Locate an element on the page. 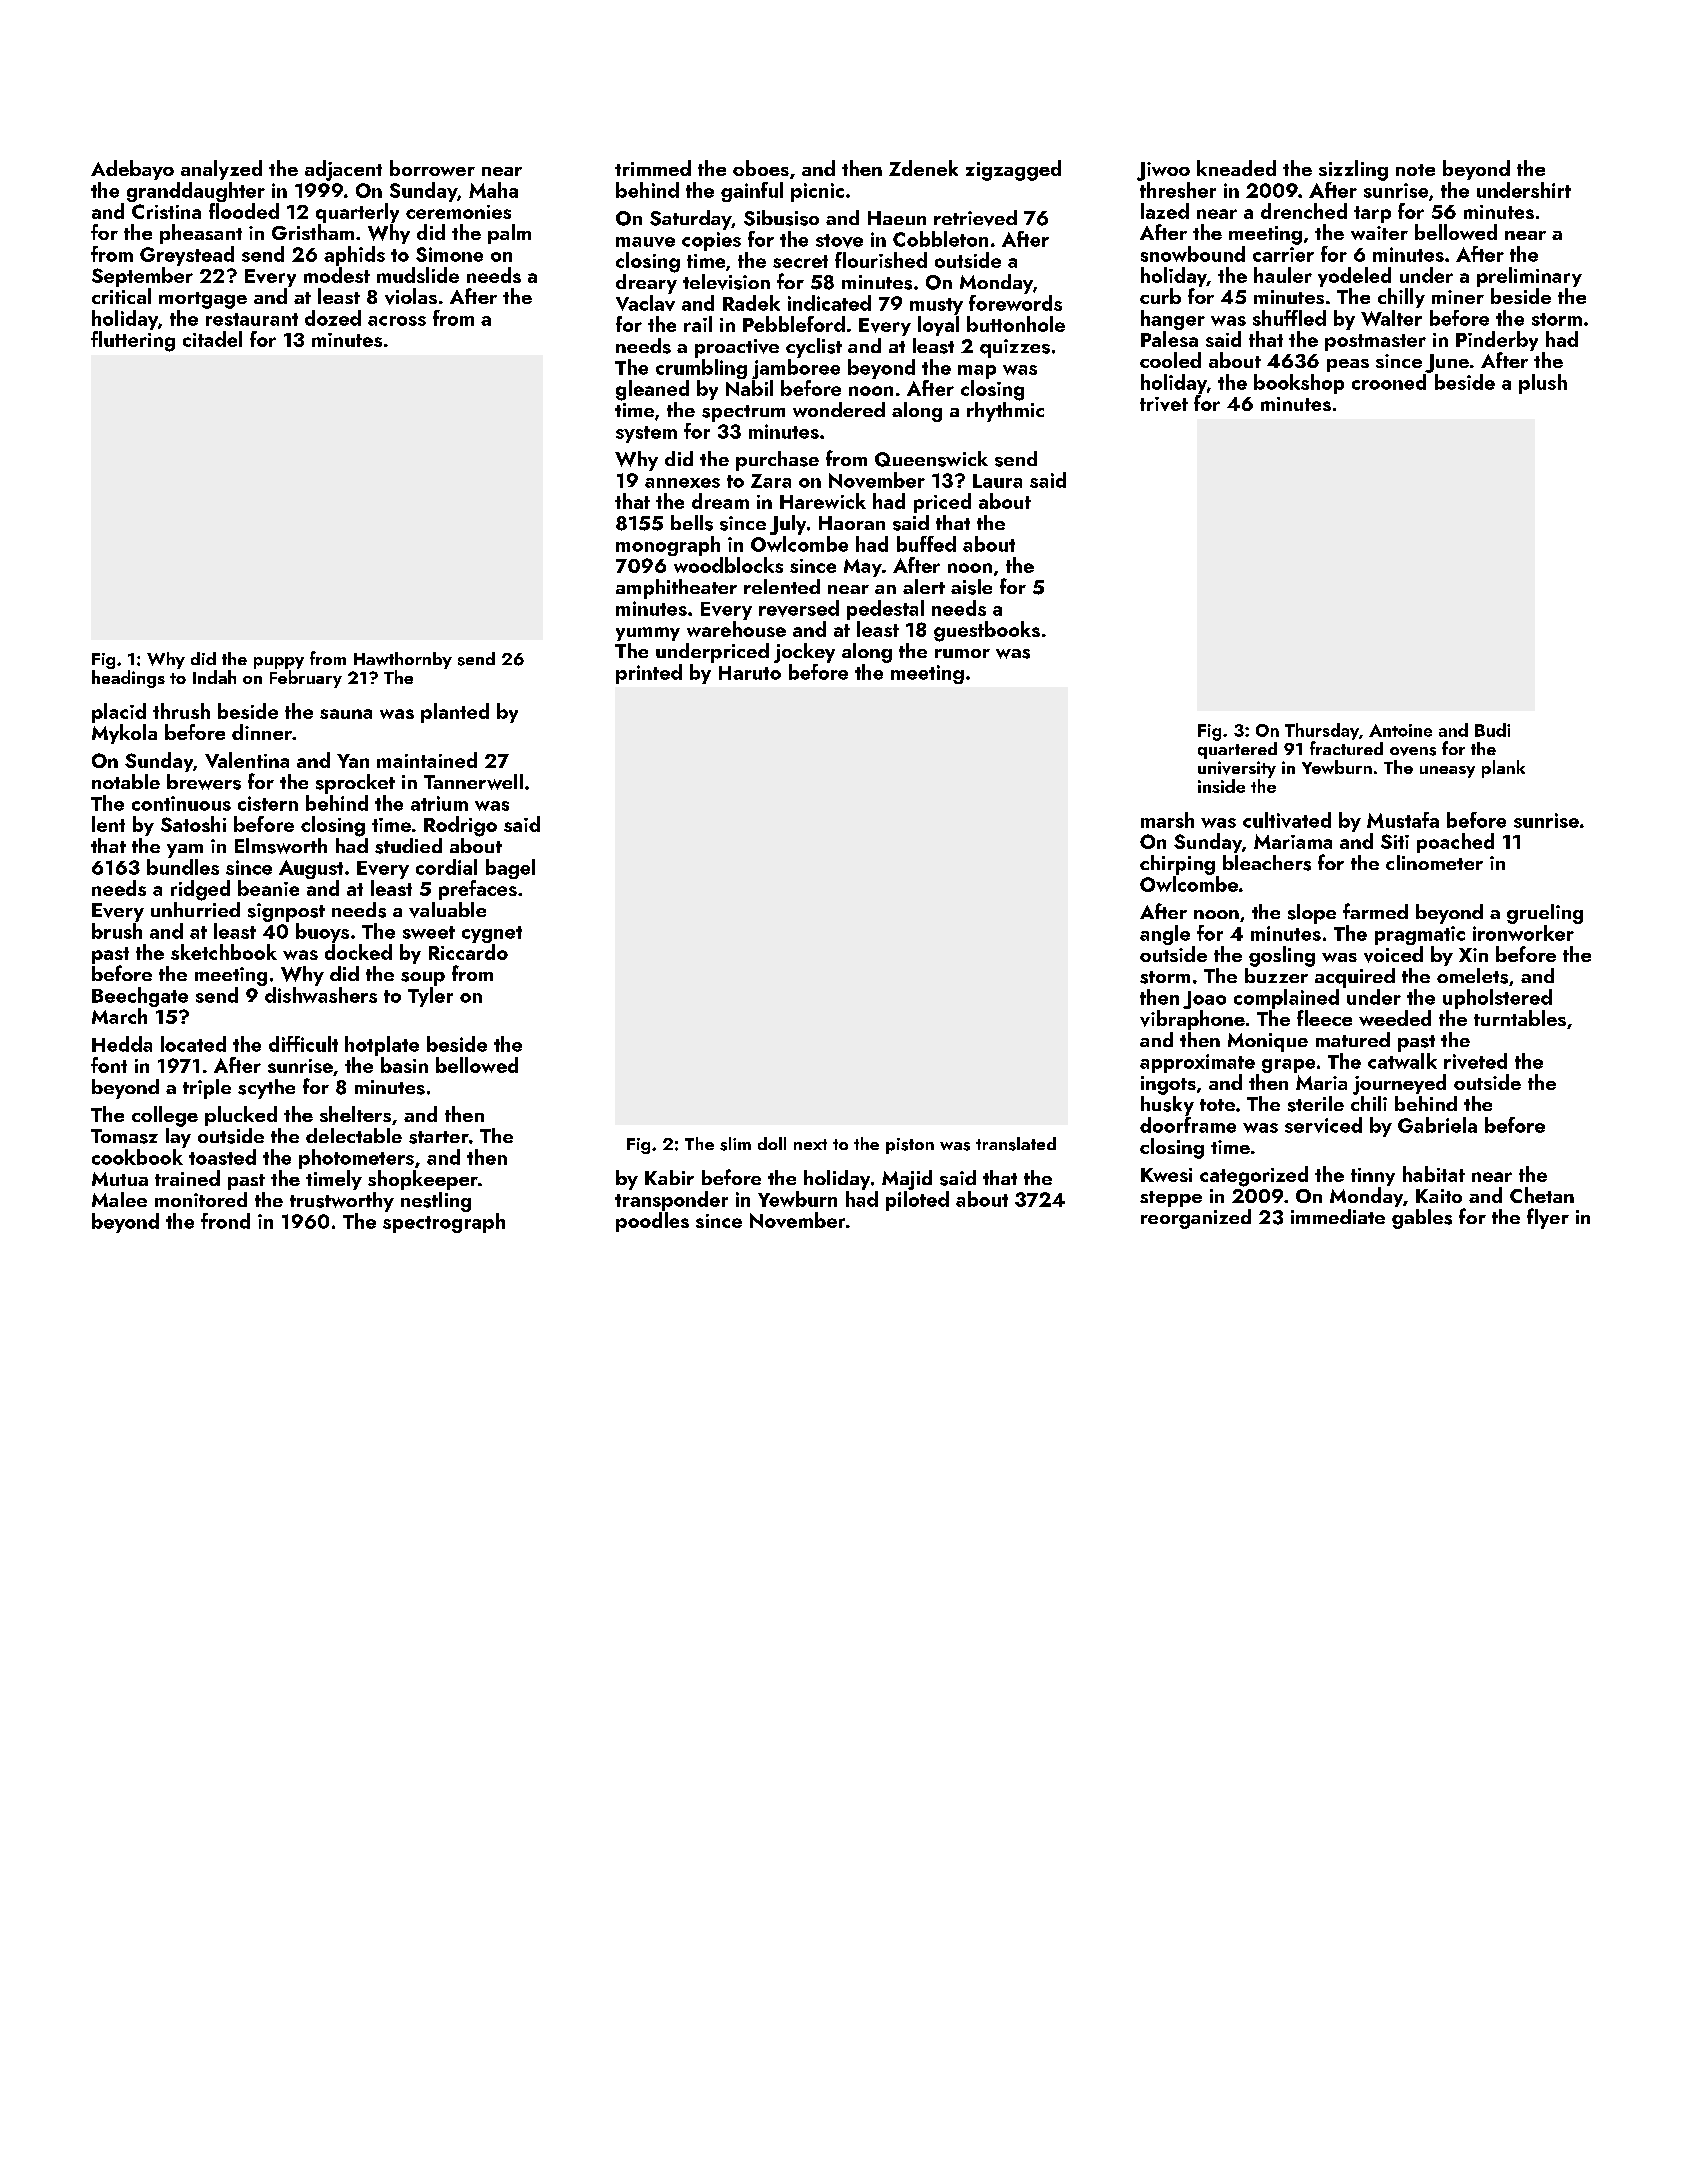 This document has height=2178, width=1683. adjacent is located at coordinates (343, 170).
